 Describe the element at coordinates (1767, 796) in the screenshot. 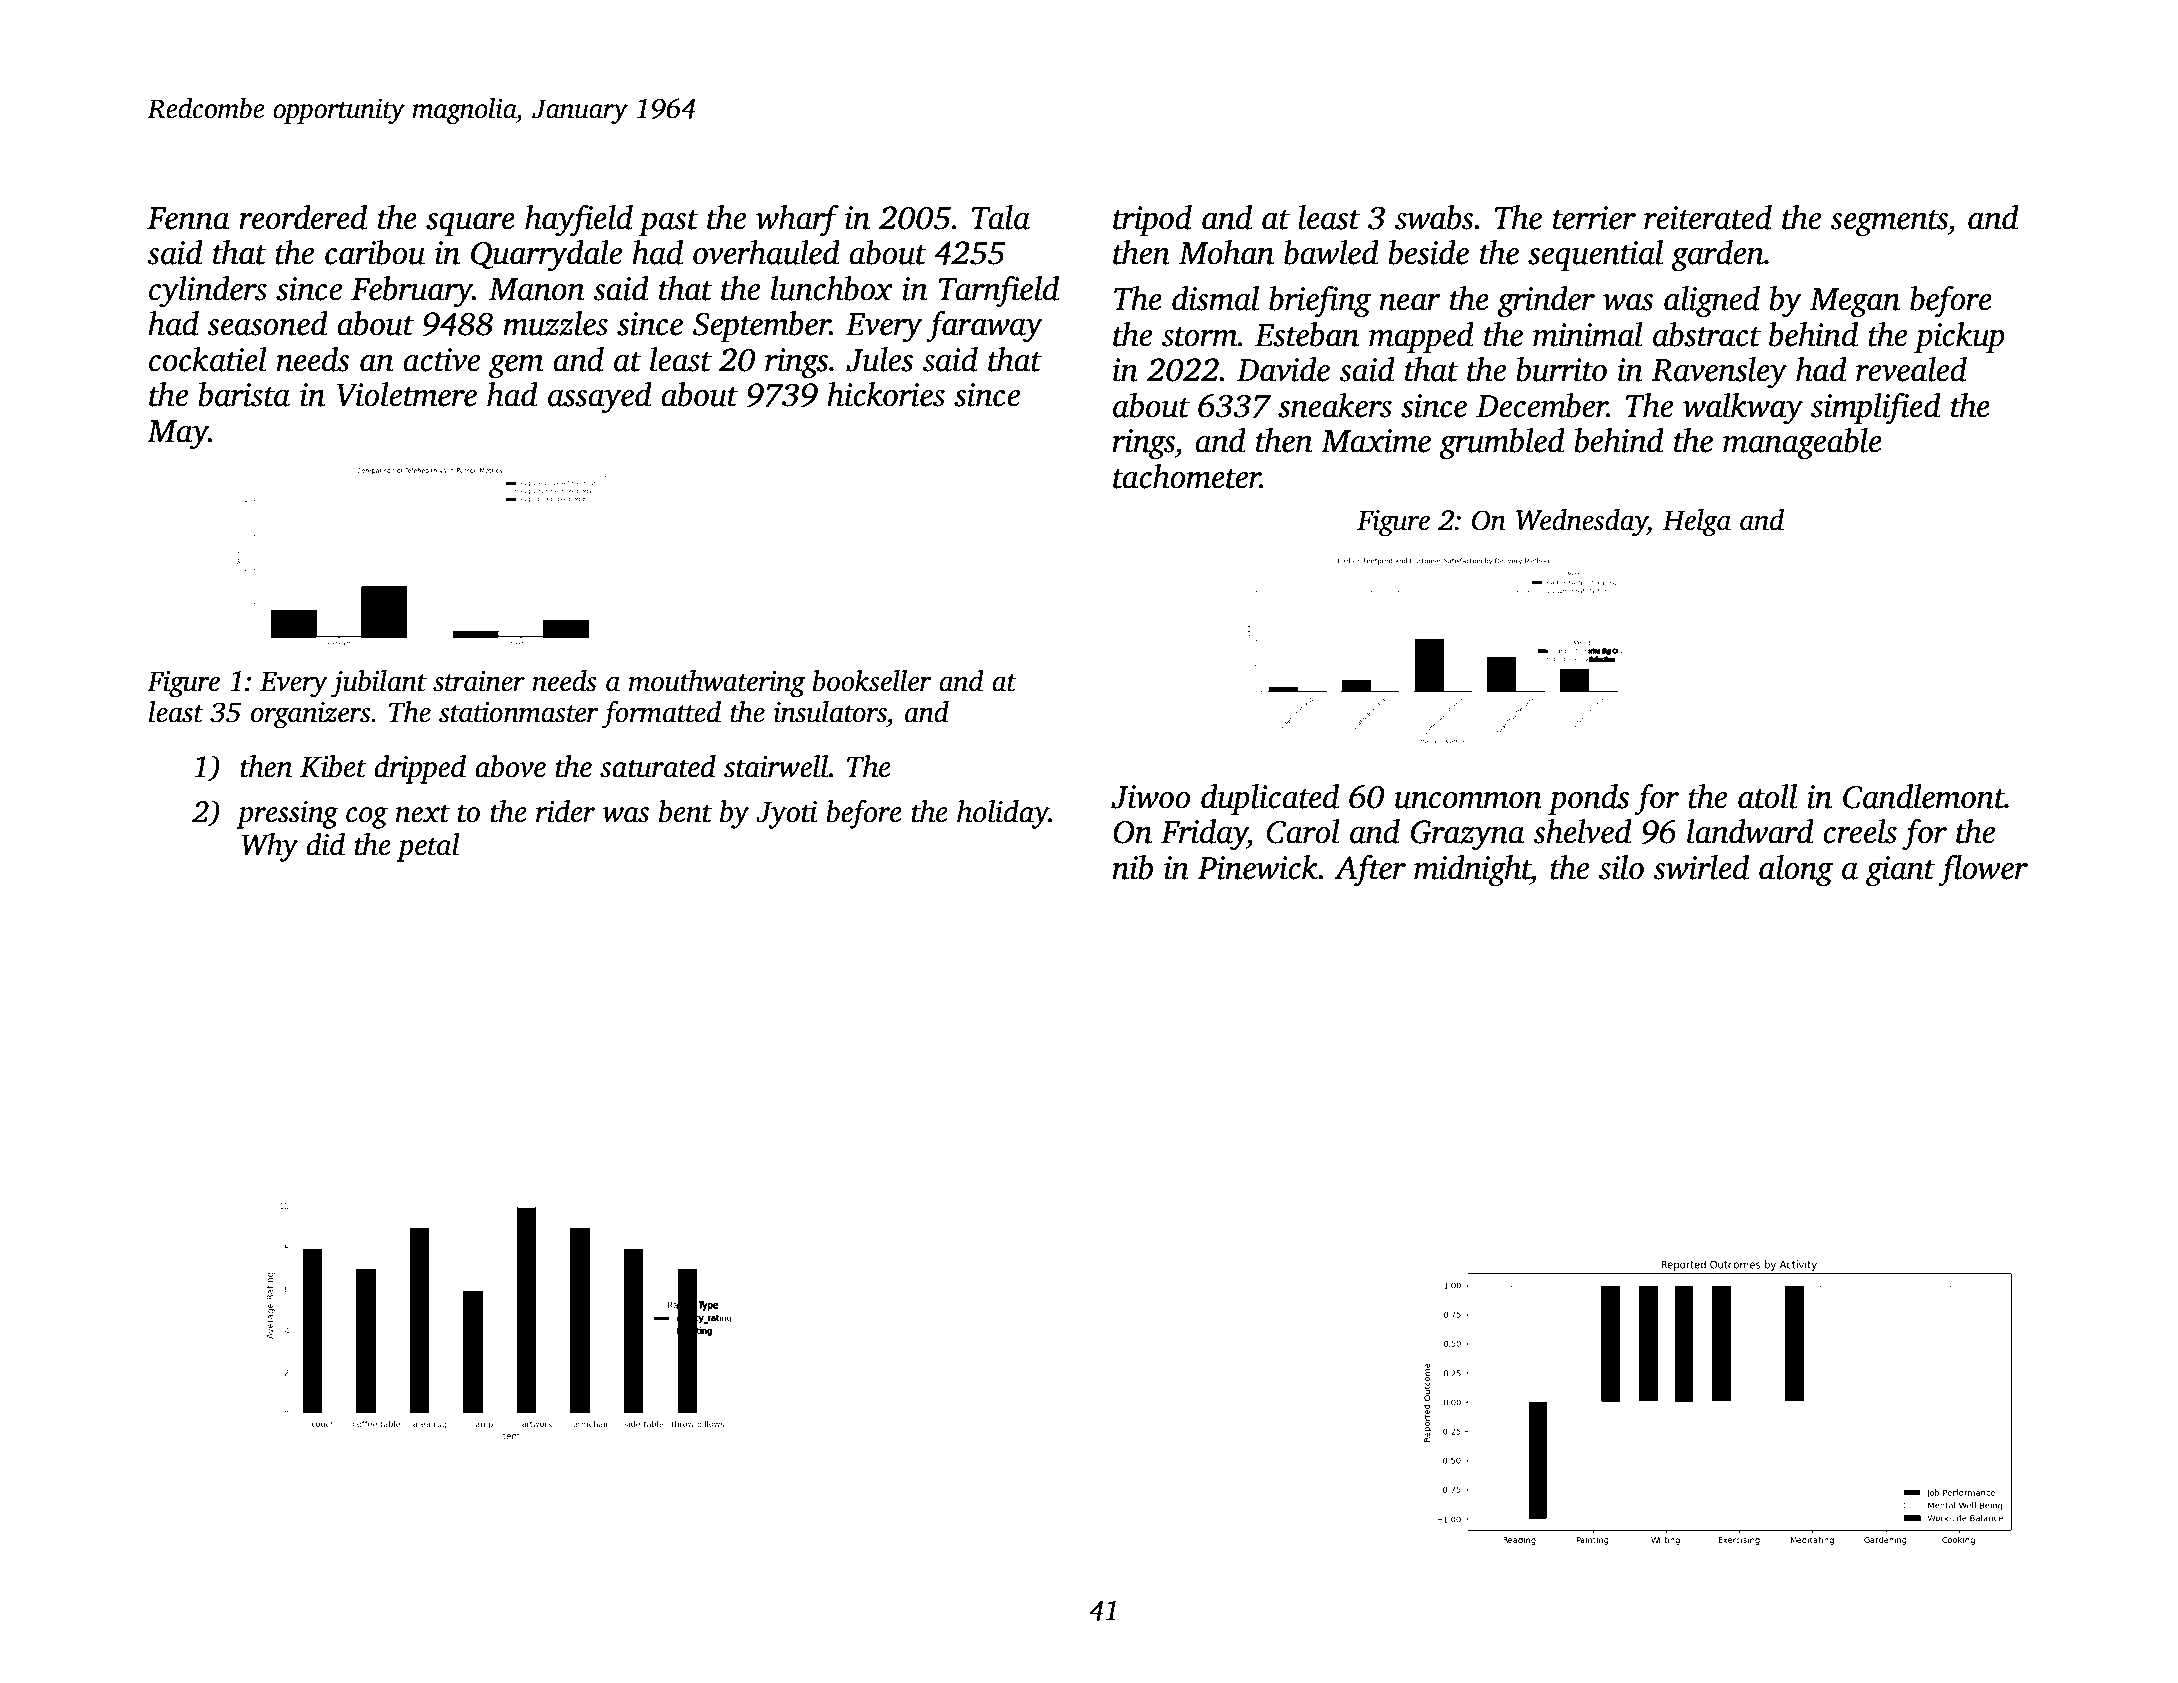

I see `atoll` at that location.
